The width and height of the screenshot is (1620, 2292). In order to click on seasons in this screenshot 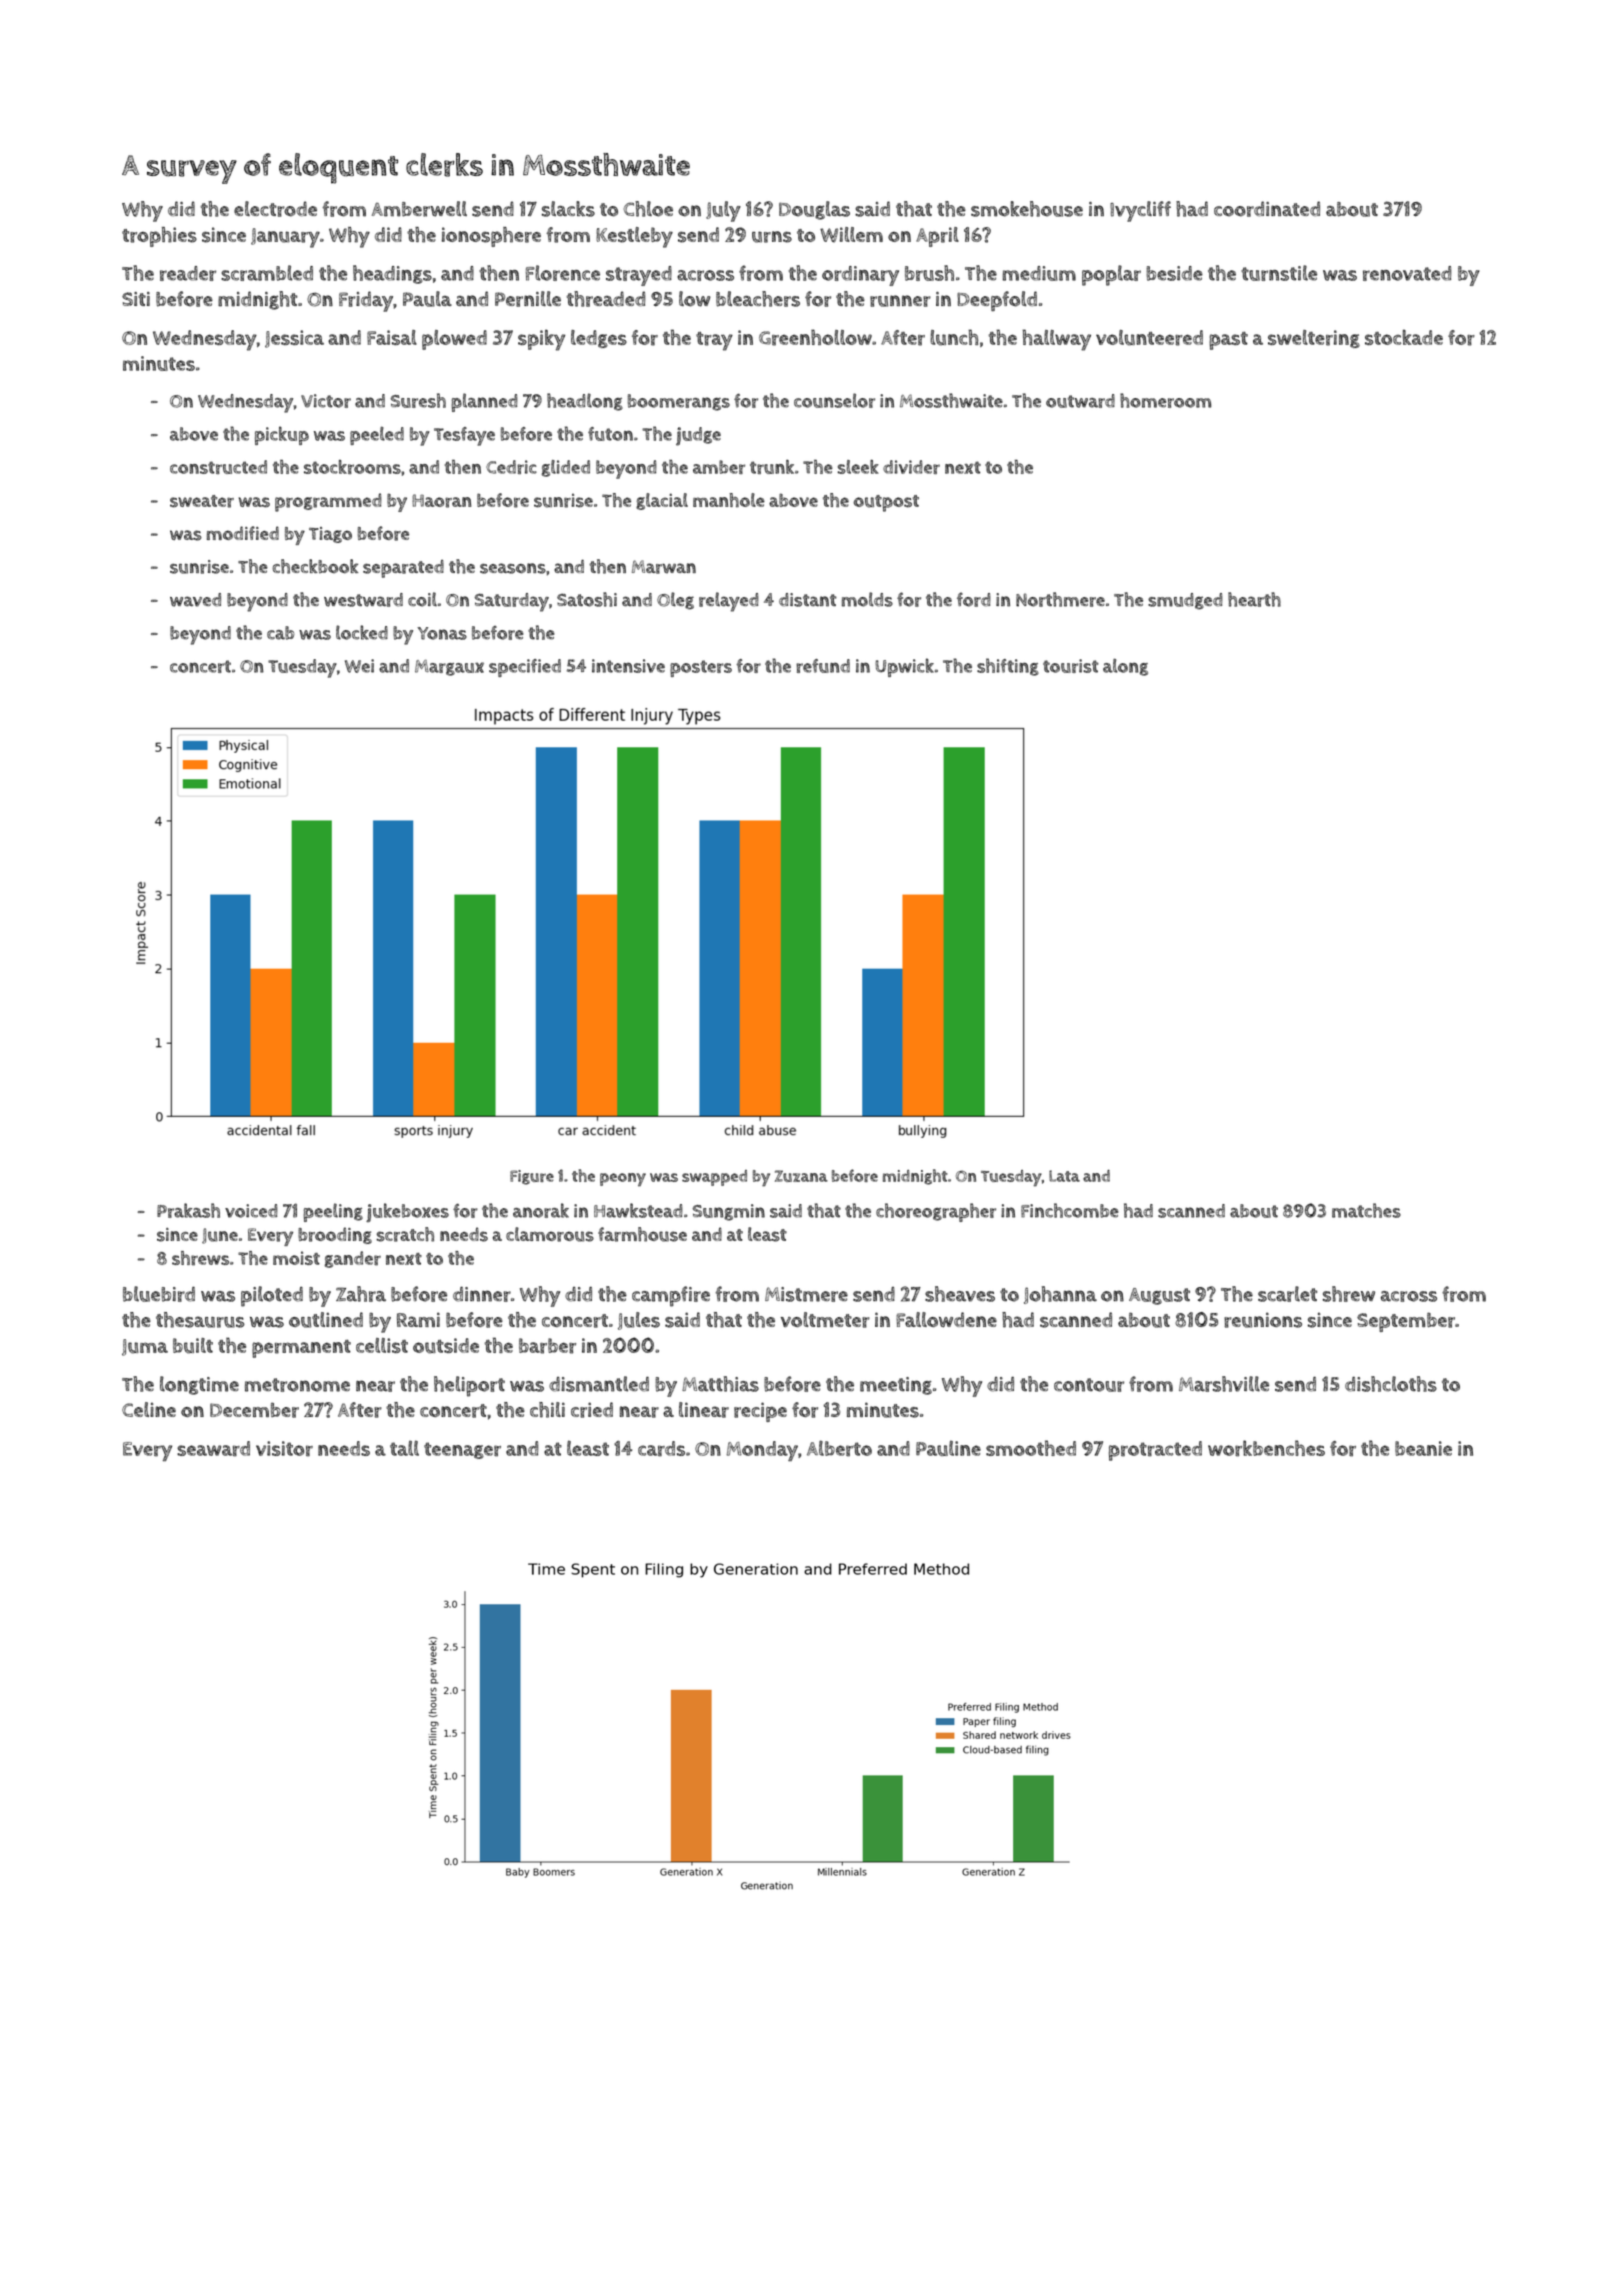, I will do `click(513, 568)`.
